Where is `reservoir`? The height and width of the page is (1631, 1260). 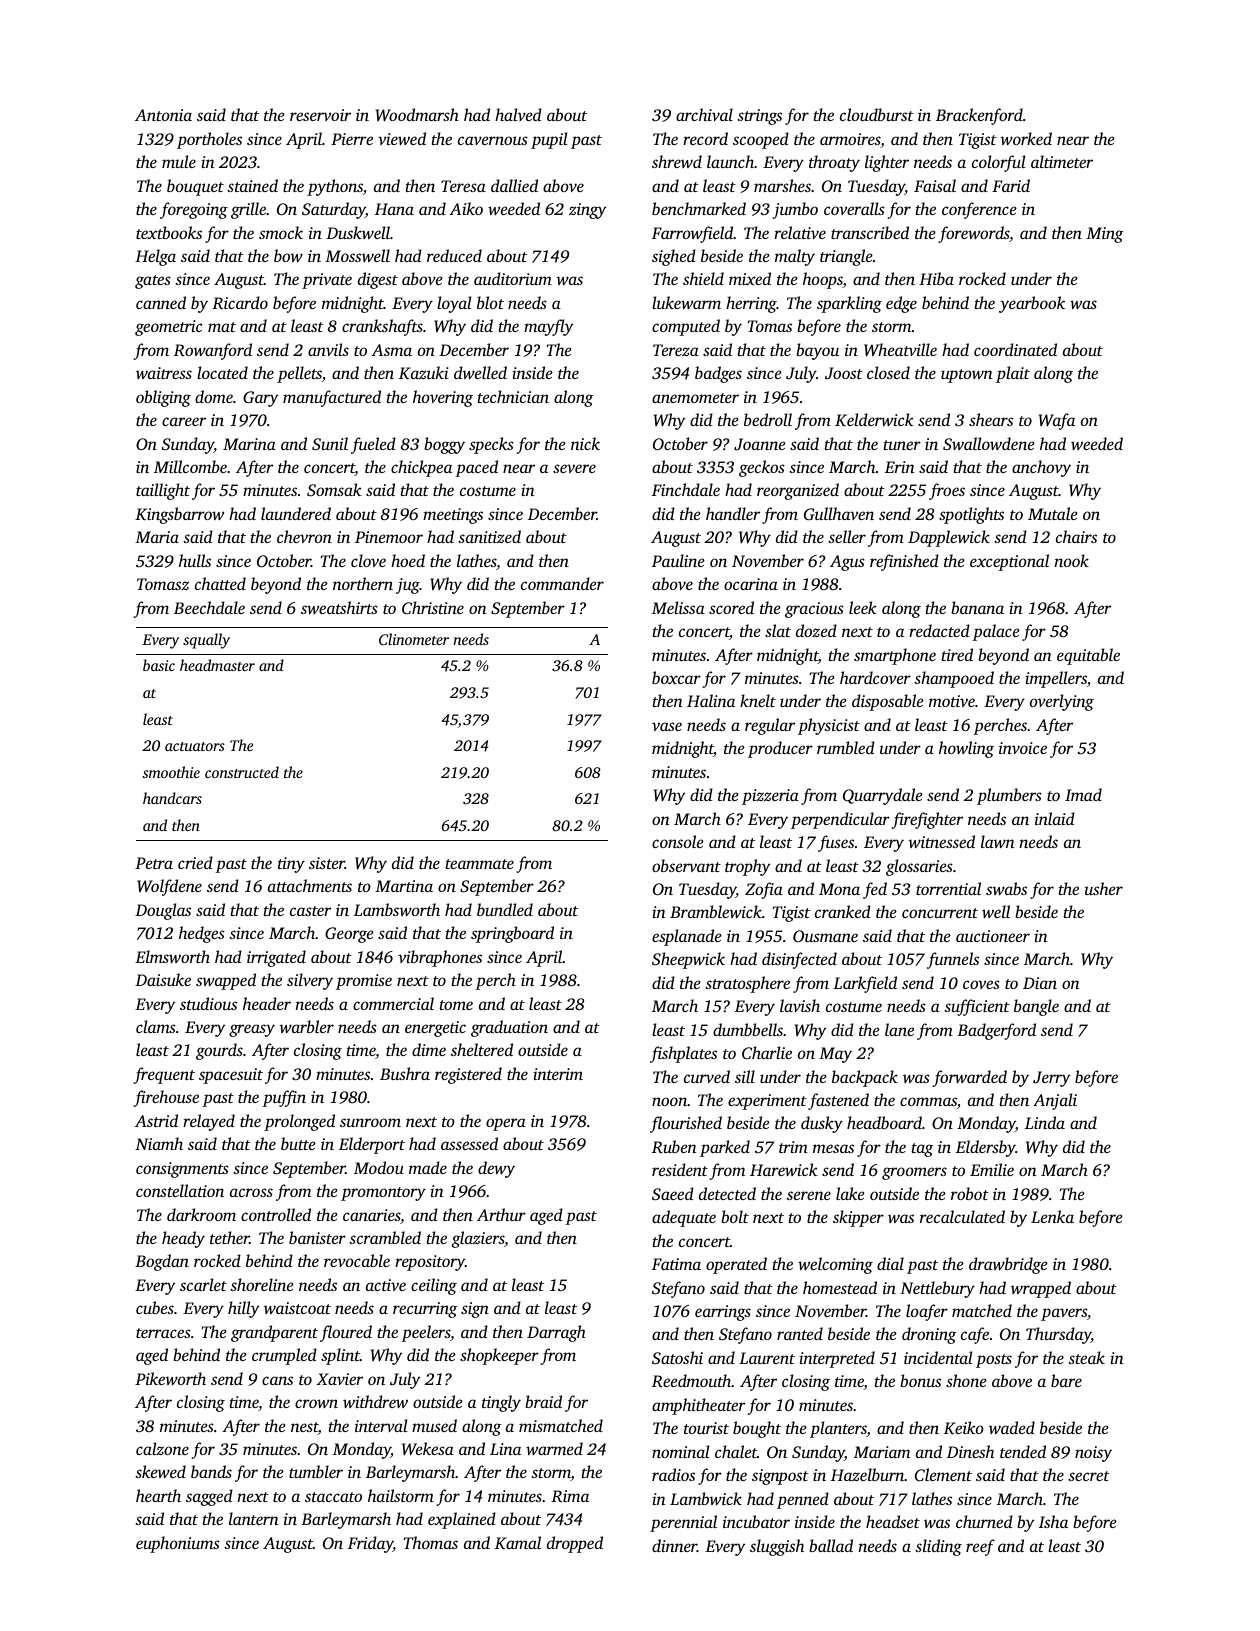 reservoir is located at coordinates (320, 115).
